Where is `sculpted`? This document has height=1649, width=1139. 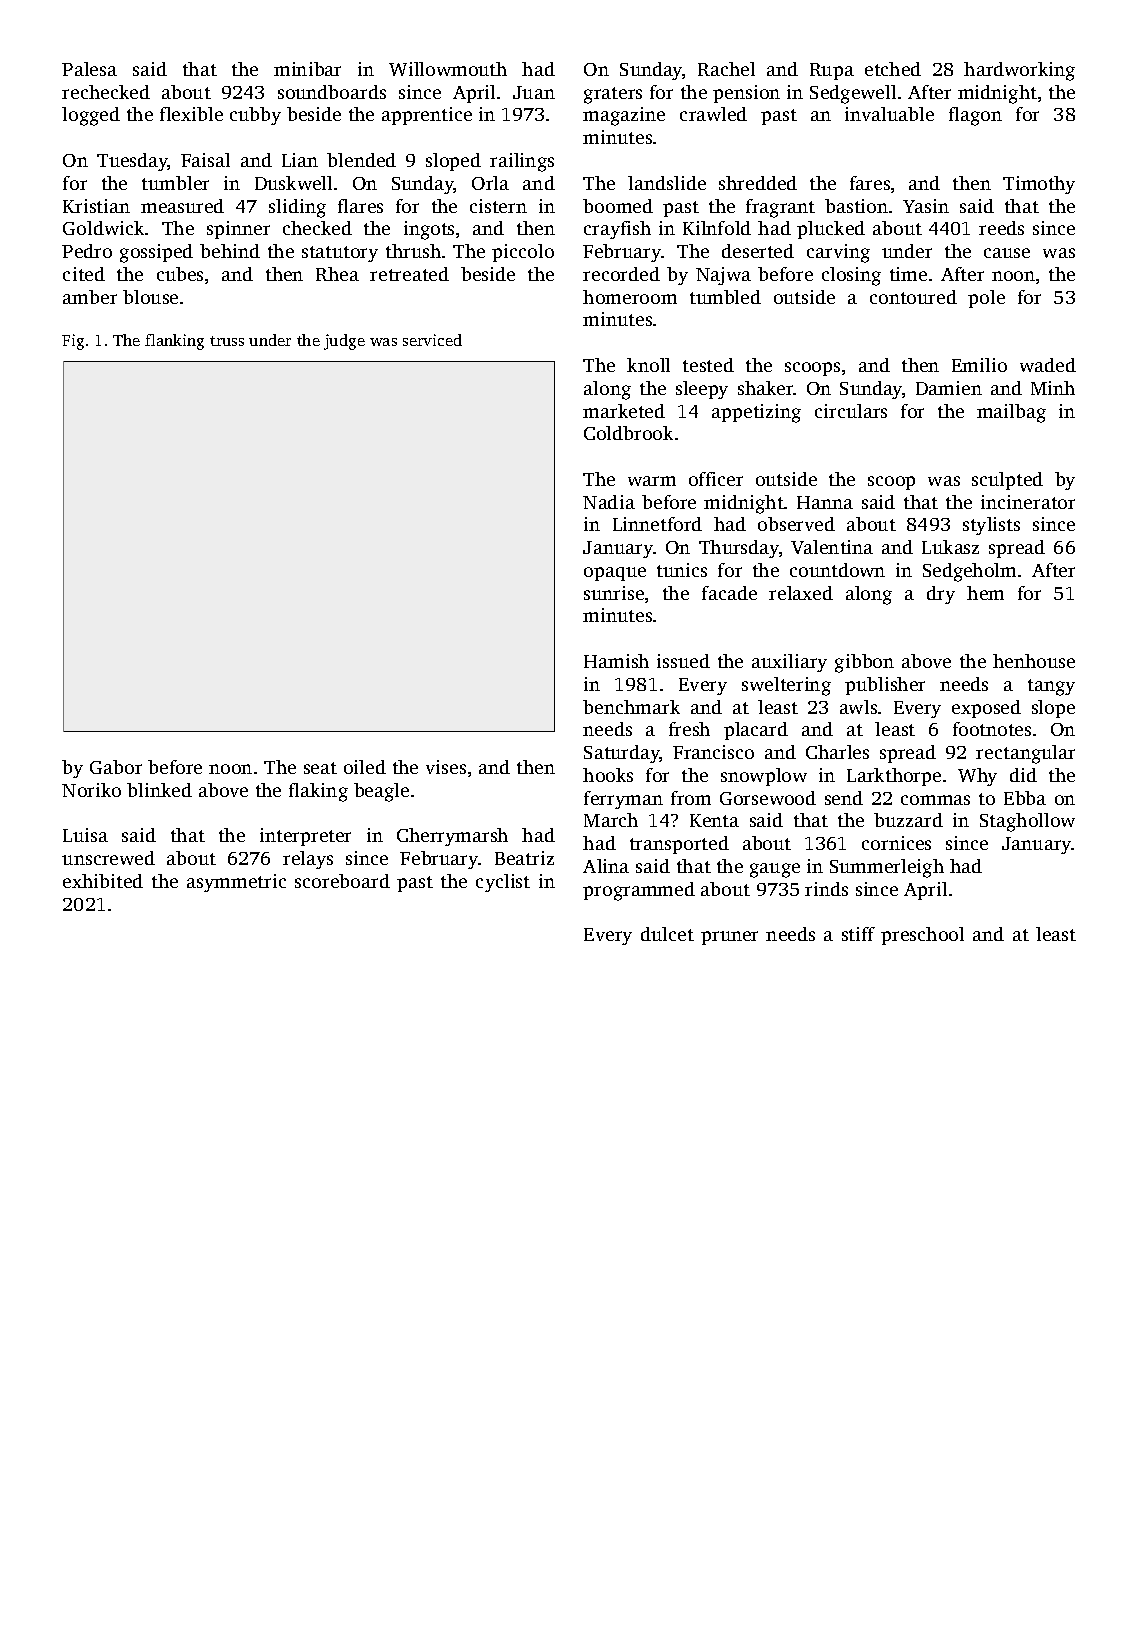
sculpted is located at coordinates (1007, 481).
